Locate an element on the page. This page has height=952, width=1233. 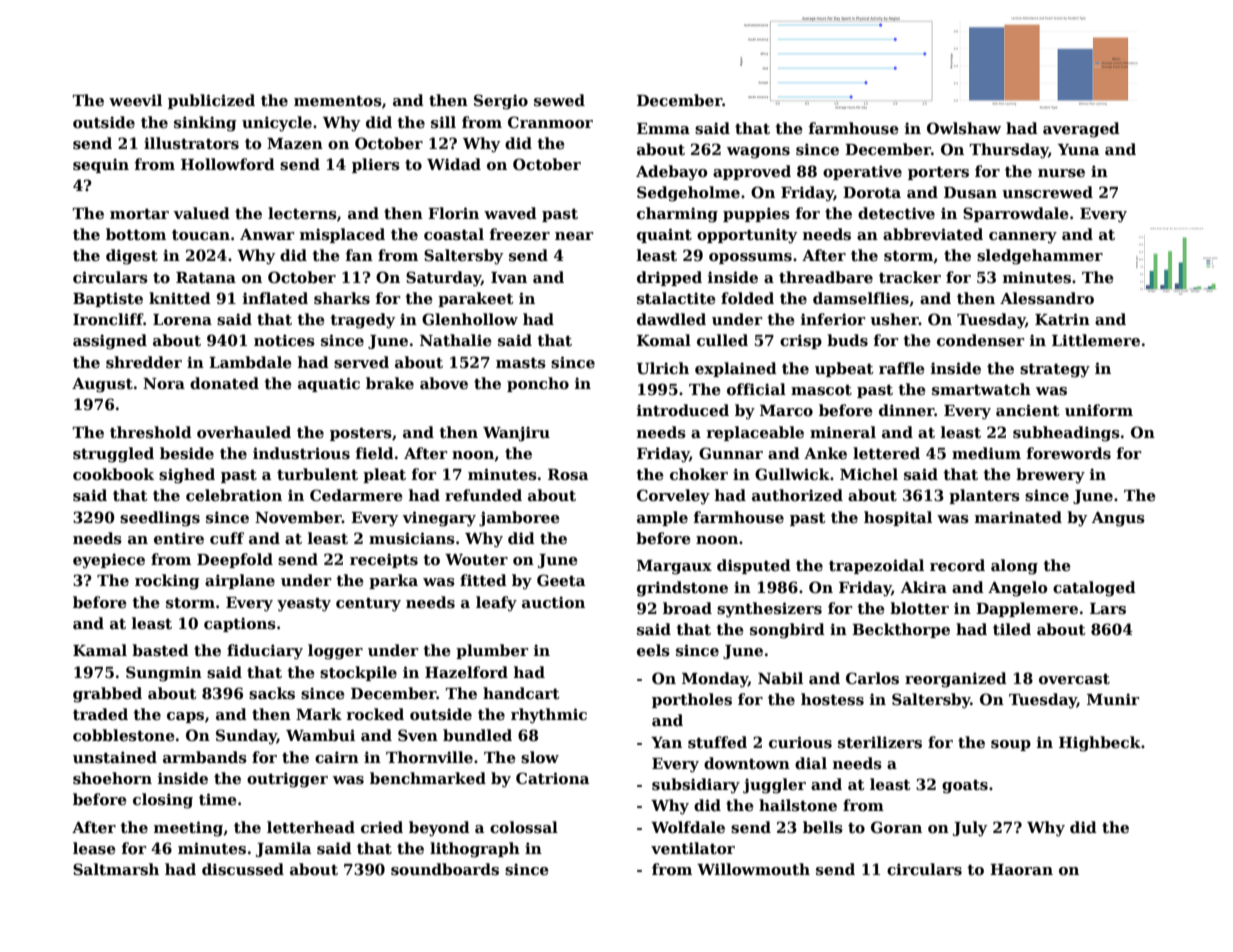
mementos is located at coordinates (338, 101).
